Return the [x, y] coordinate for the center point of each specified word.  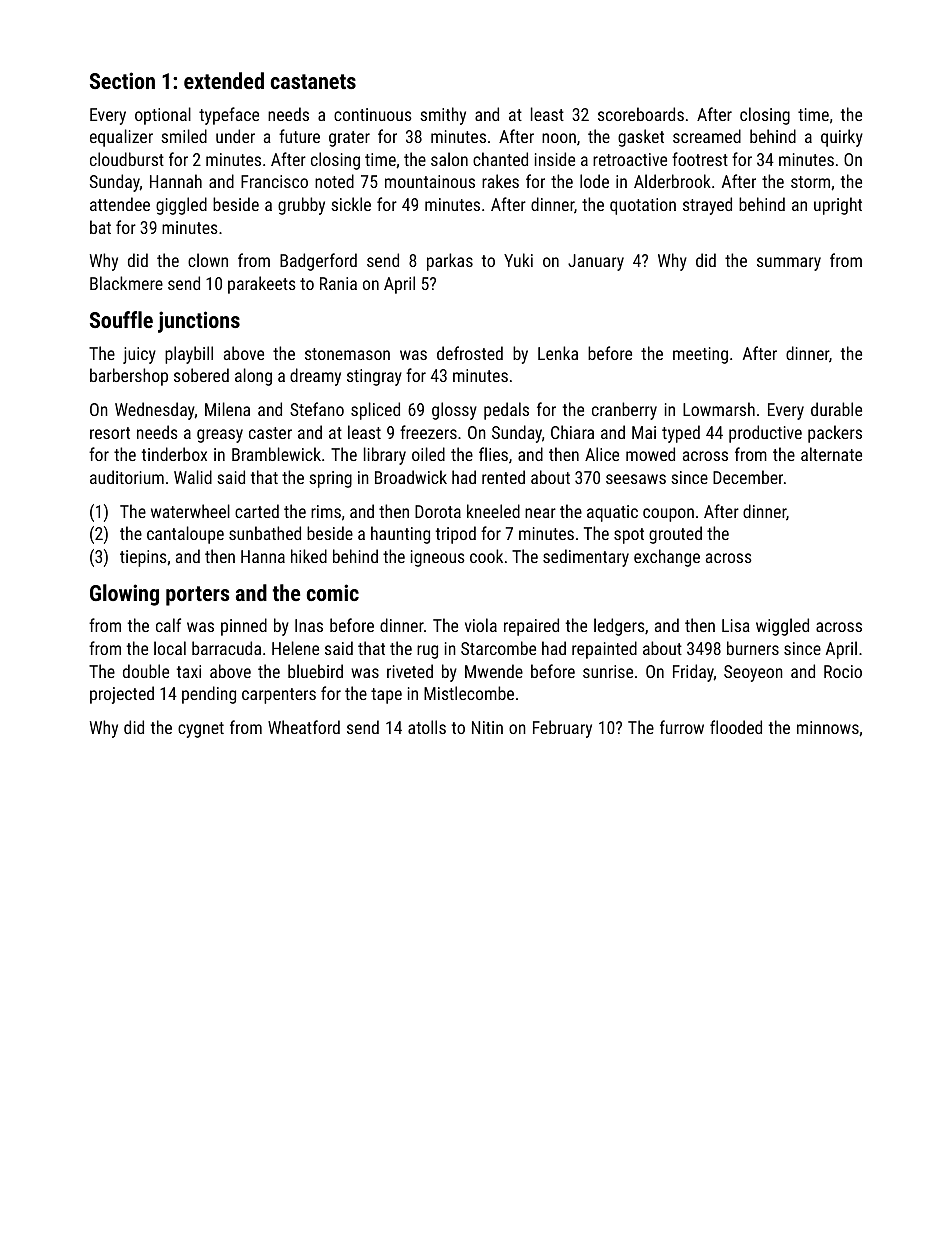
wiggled [782, 627]
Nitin [487, 727]
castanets [313, 81]
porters [198, 596]
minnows [828, 727]
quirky [842, 138]
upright [838, 206]
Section [122, 80]
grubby [301, 206]
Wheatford [304, 727]
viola [481, 625]
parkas [450, 262]
